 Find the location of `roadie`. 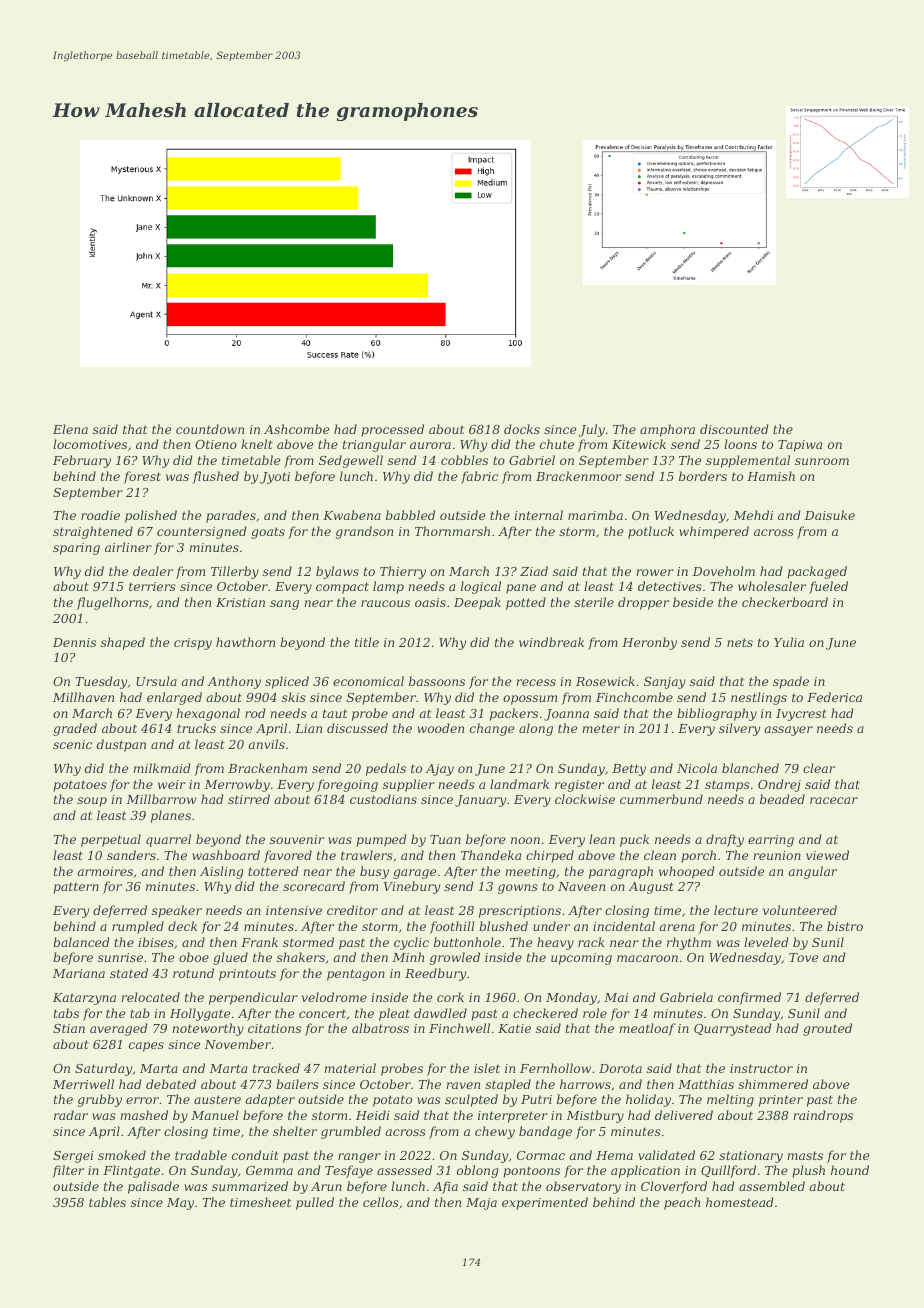

roadie is located at coordinates (100, 515).
